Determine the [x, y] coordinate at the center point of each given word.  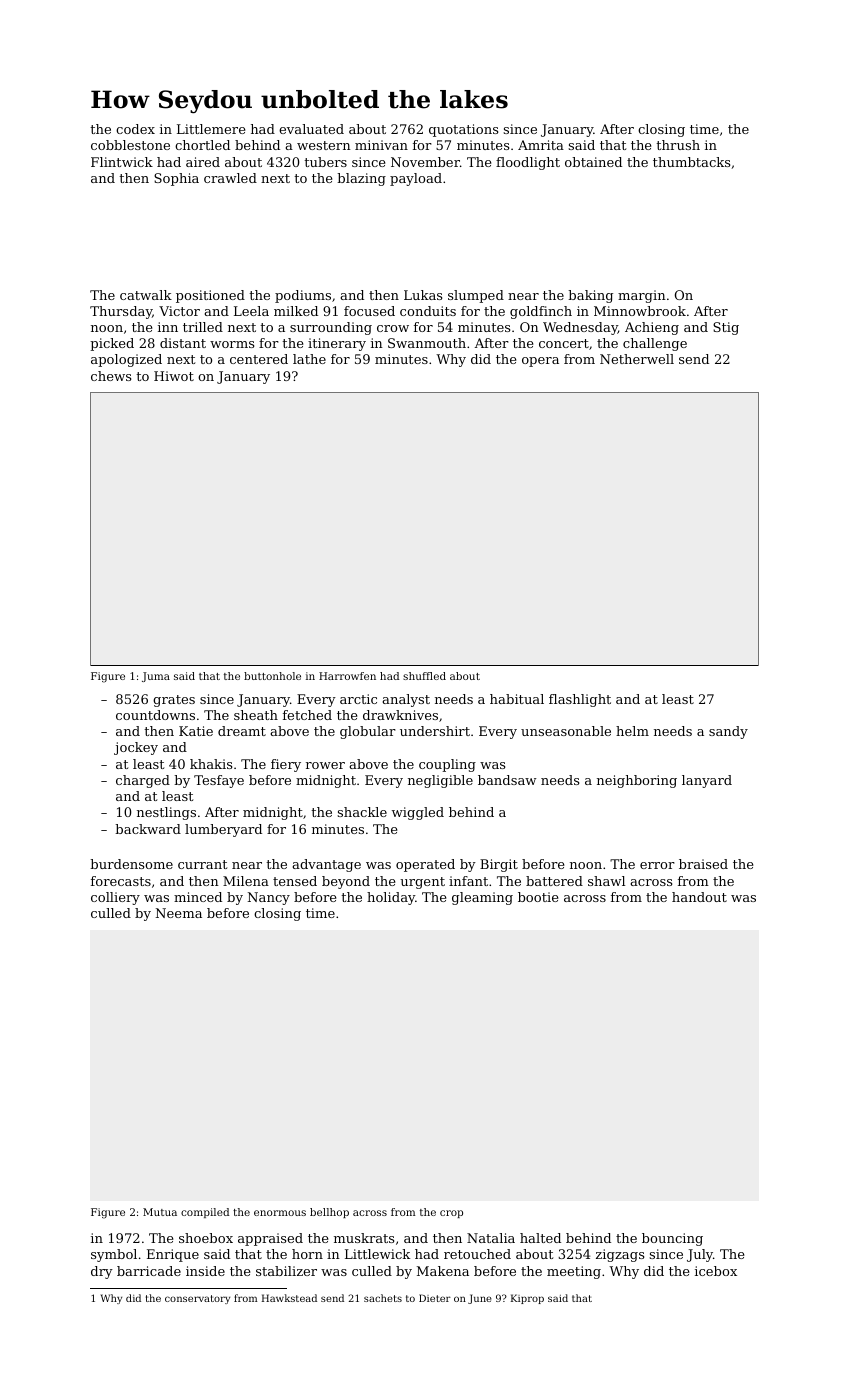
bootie [538, 897]
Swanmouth [427, 343]
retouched [477, 1254]
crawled [230, 178]
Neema [179, 913]
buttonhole [272, 676]
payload [416, 179]
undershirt [435, 731]
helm [632, 731]
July [700, 1255]
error [657, 865]
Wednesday [580, 328]
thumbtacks [691, 162]
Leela [251, 311]
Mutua [160, 1212]
